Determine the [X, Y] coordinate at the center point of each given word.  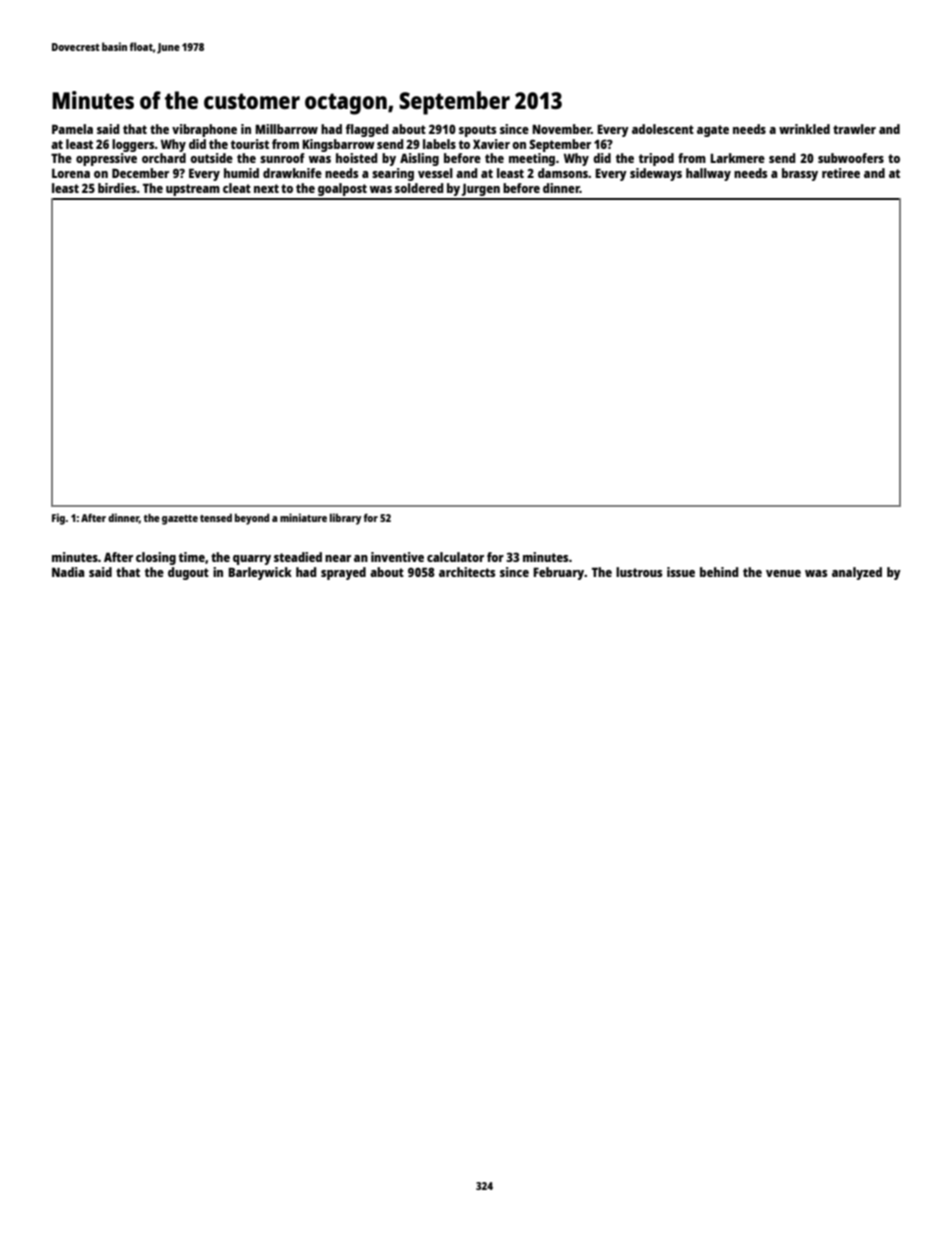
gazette [180, 520]
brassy [800, 174]
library [345, 519]
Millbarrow [286, 129]
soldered [419, 188]
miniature [303, 517]
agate [713, 131]
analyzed [857, 573]
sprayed [343, 573]
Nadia [68, 572]
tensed [216, 517]
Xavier [491, 144]
